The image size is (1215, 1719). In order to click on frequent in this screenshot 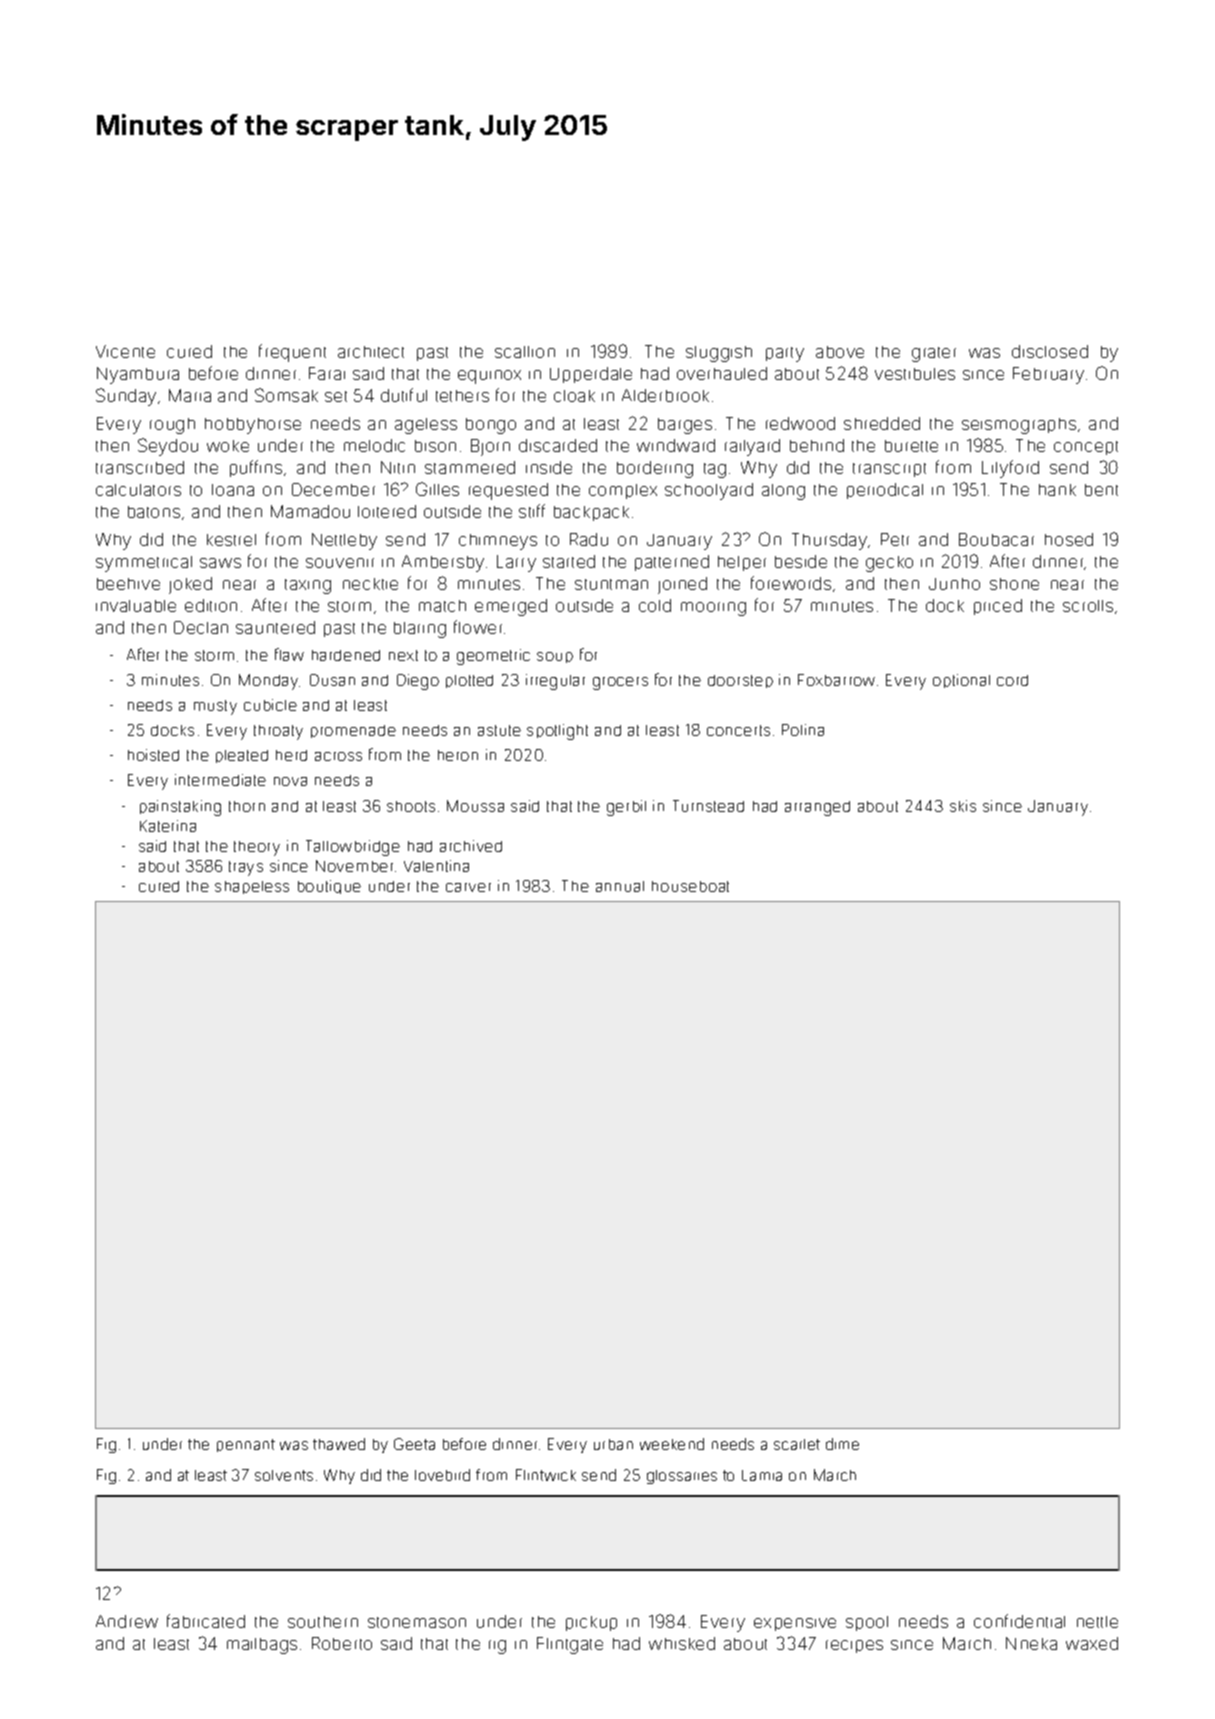, I will do `click(292, 353)`.
